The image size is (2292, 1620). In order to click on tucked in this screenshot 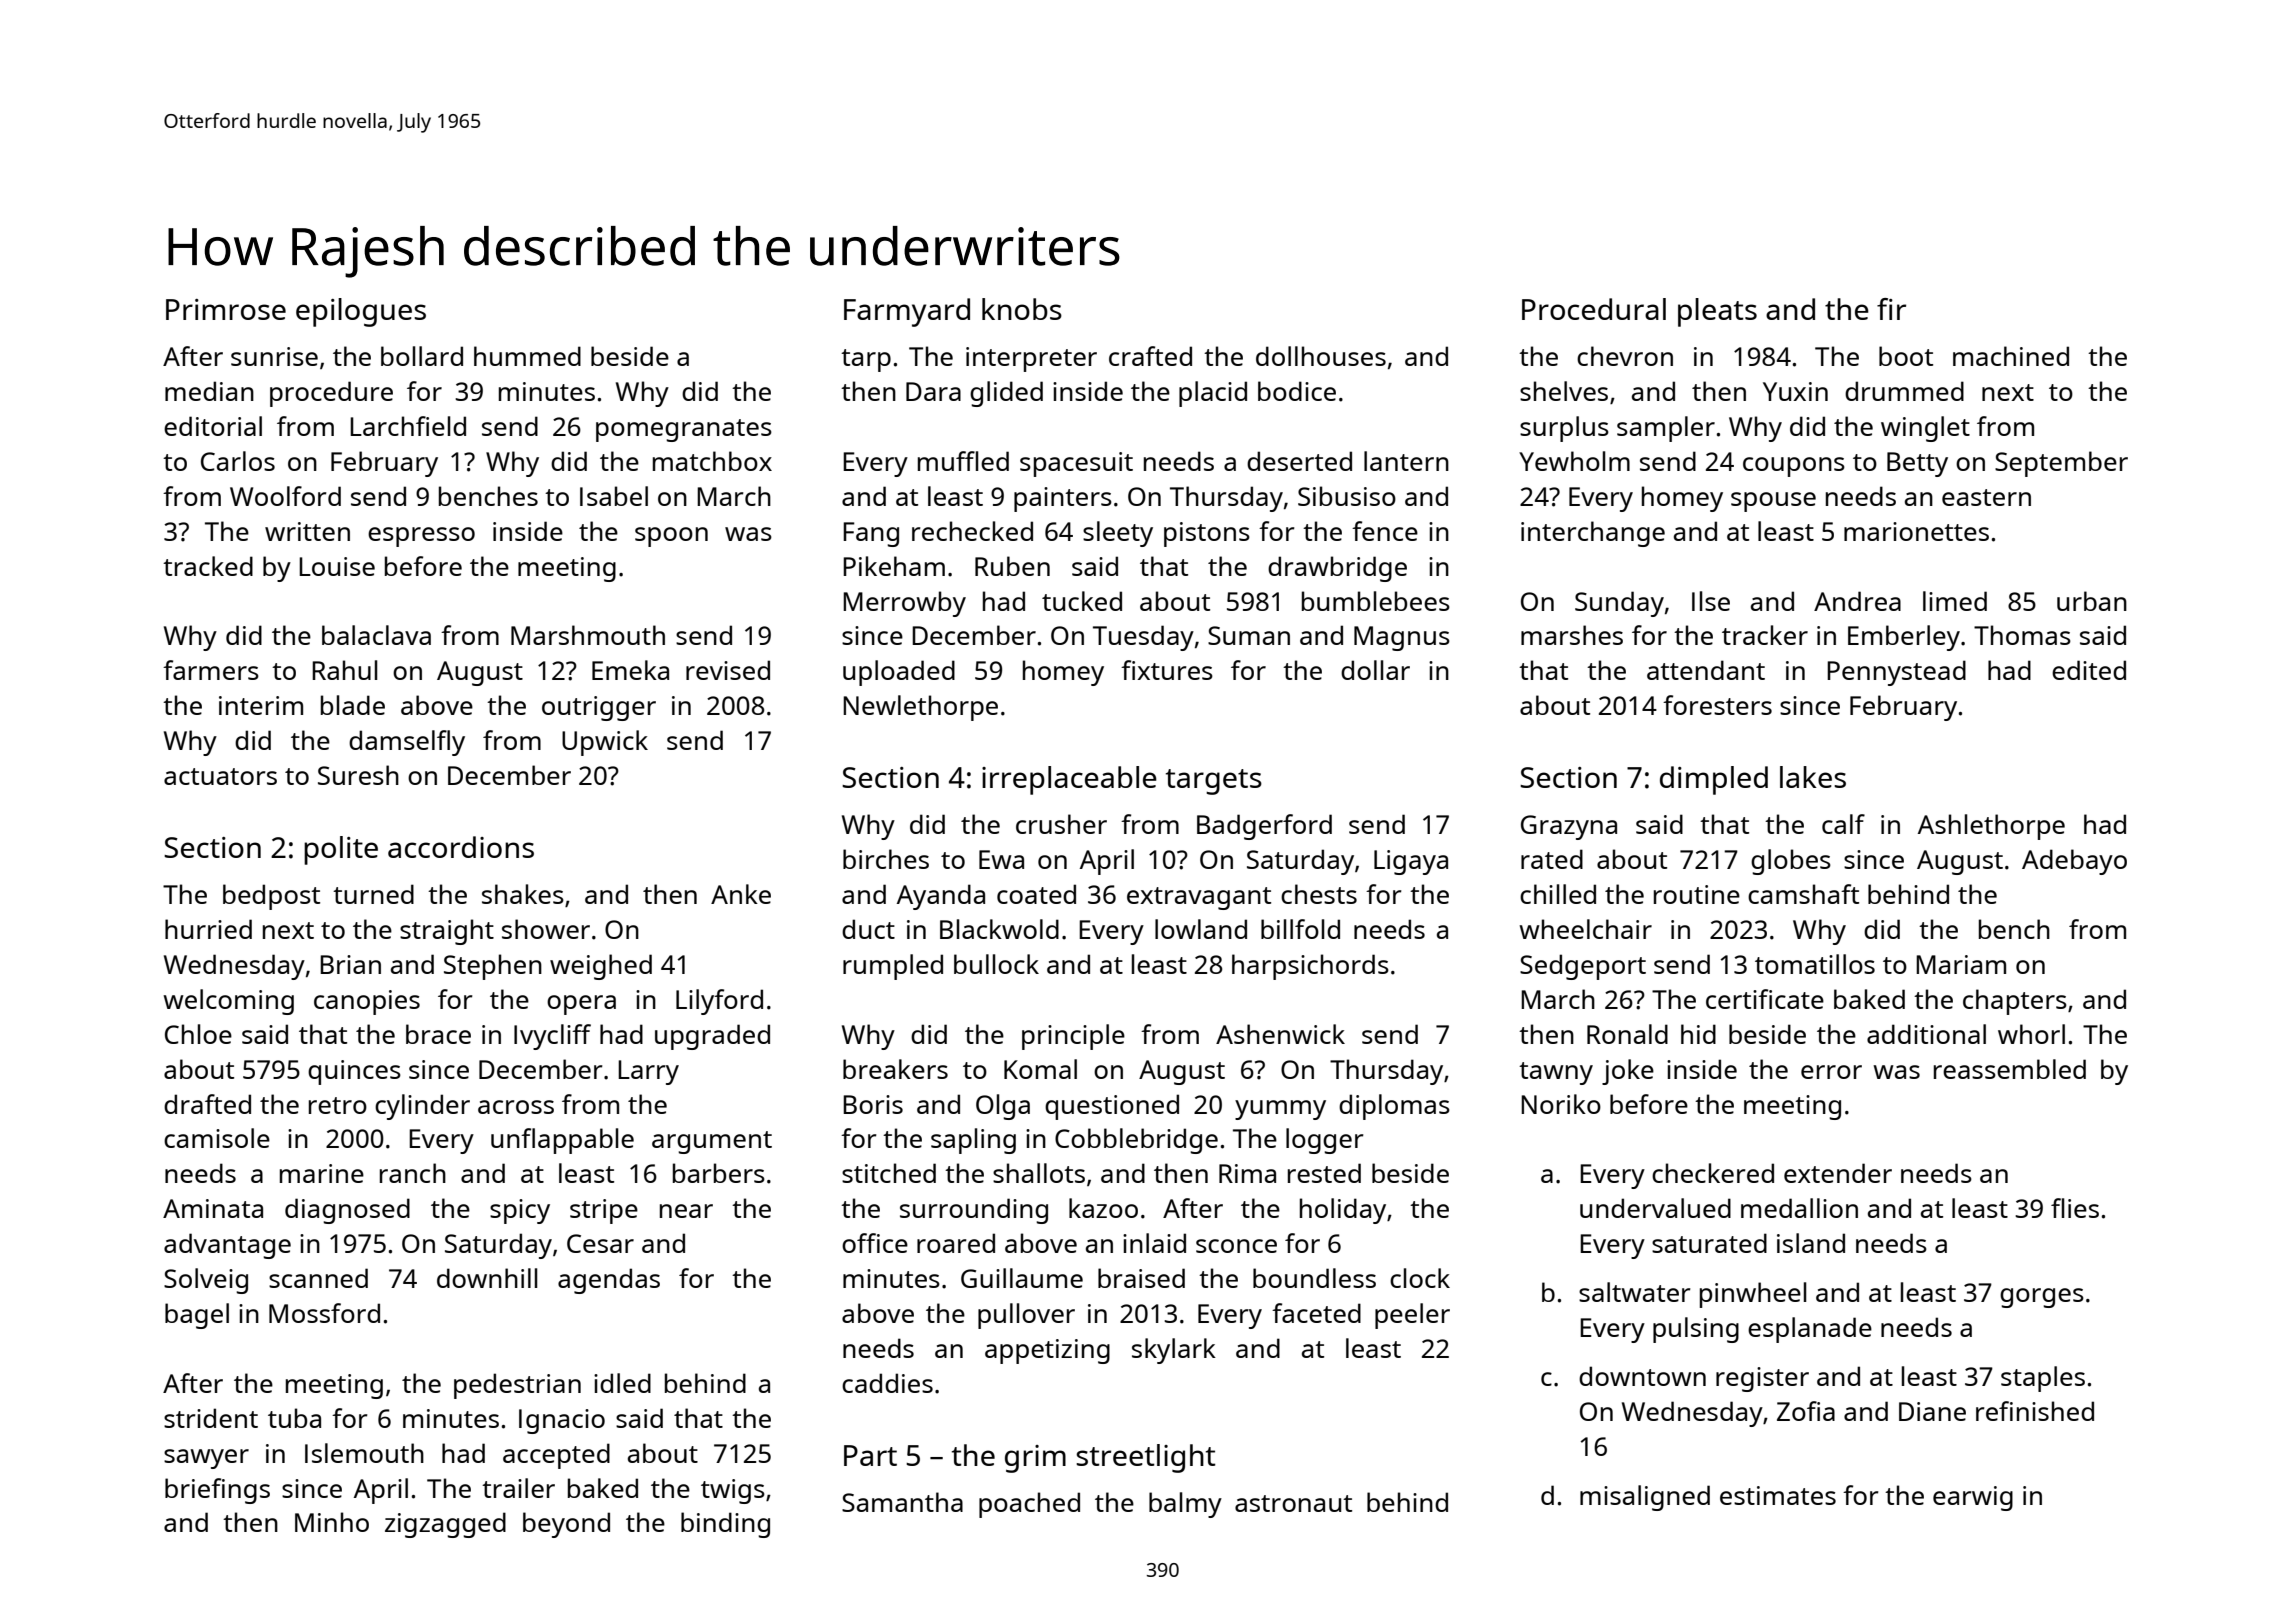, I will do `click(1082, 601)`.
